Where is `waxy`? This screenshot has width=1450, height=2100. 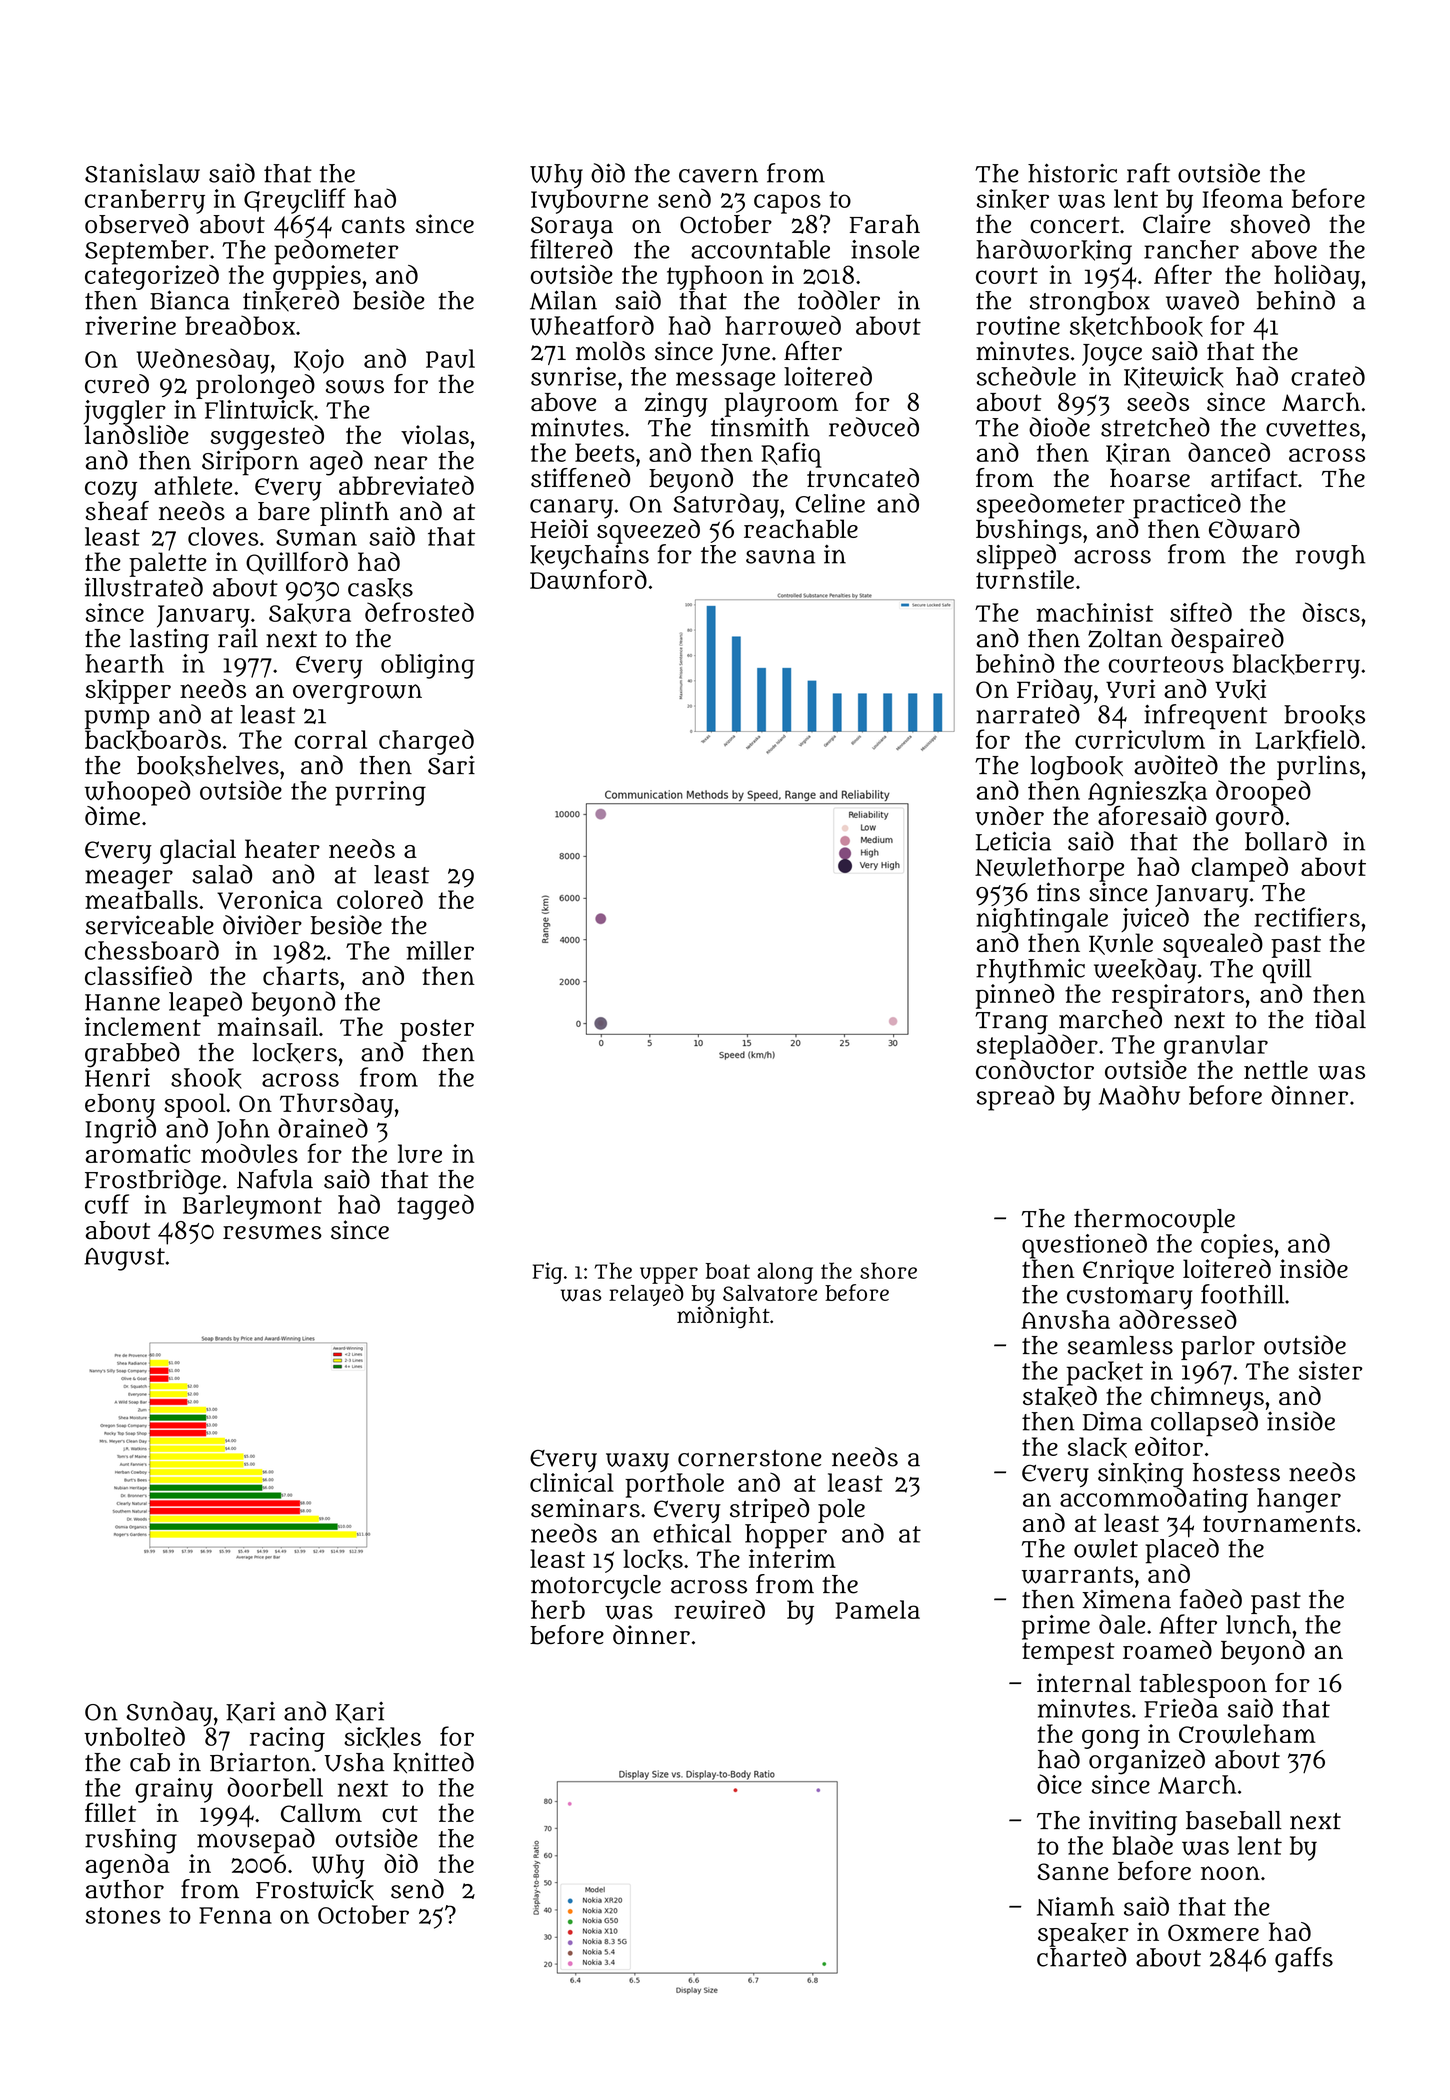 waxy is located at coordinates (637, 1462).
